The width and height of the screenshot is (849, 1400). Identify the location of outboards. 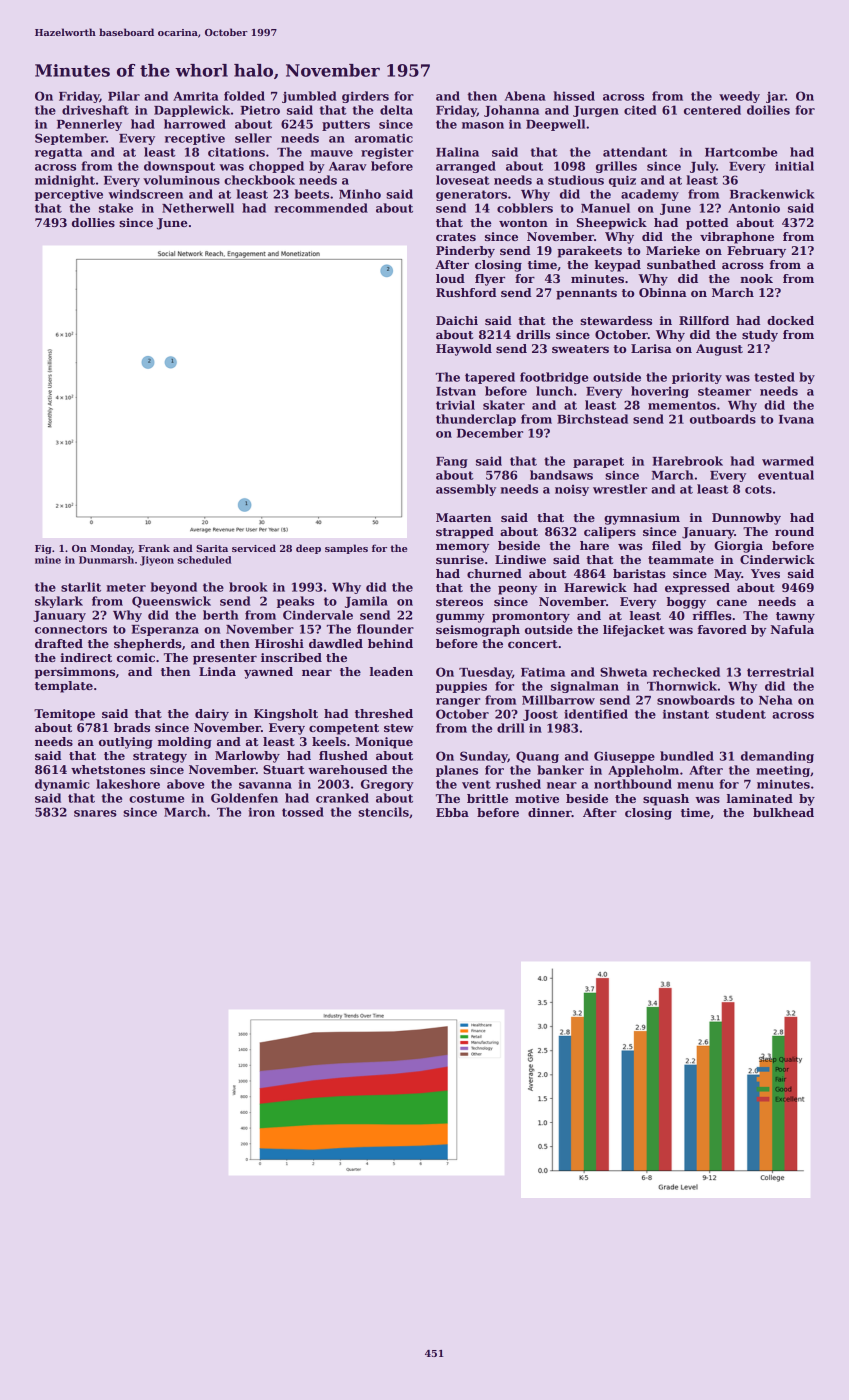
(723, 419).
